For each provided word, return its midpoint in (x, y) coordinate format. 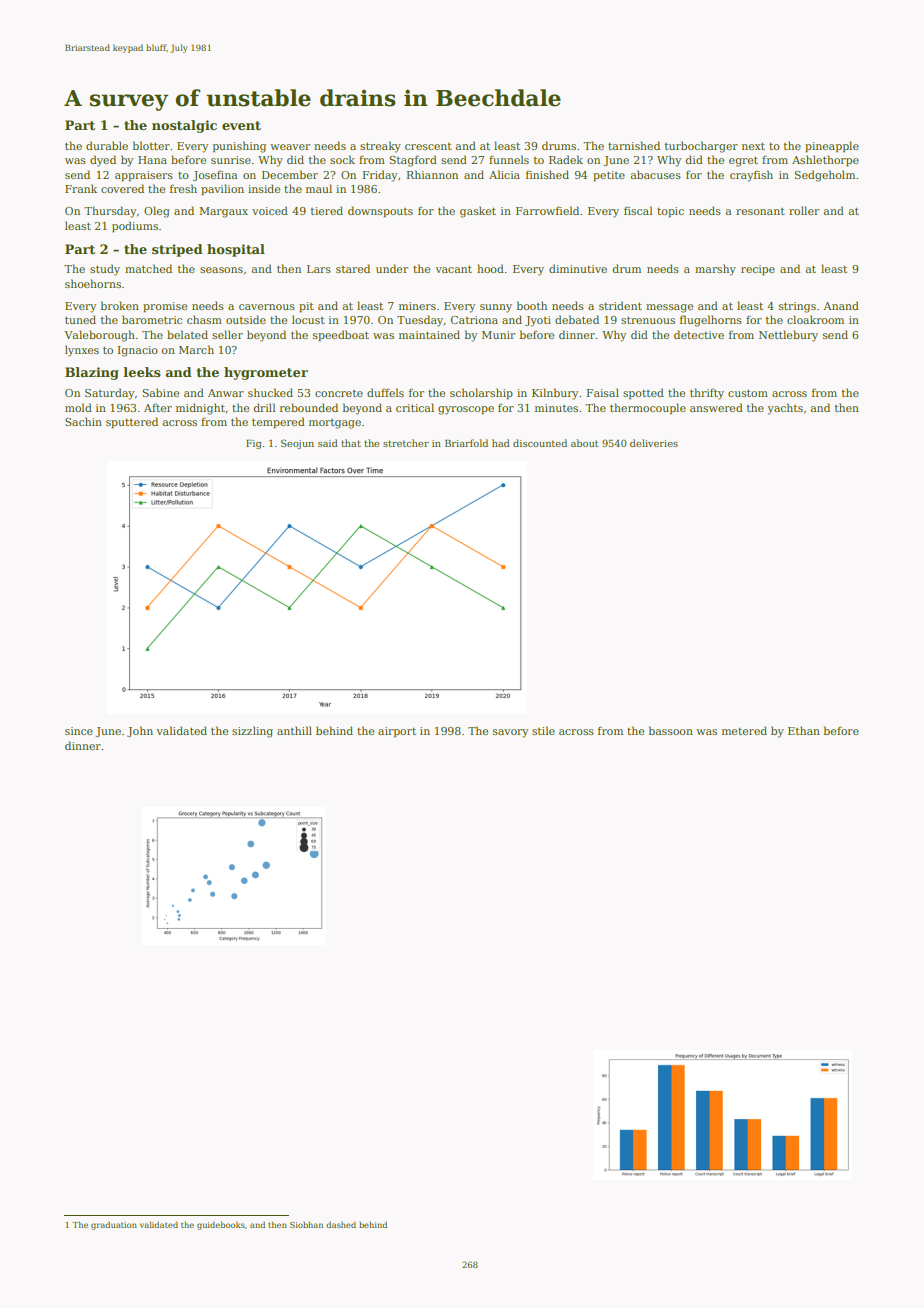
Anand (841, 305)
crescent (428, 146)
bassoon (671, 730)
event (241, 125)
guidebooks (221, 1225)
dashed (341, 1224)
